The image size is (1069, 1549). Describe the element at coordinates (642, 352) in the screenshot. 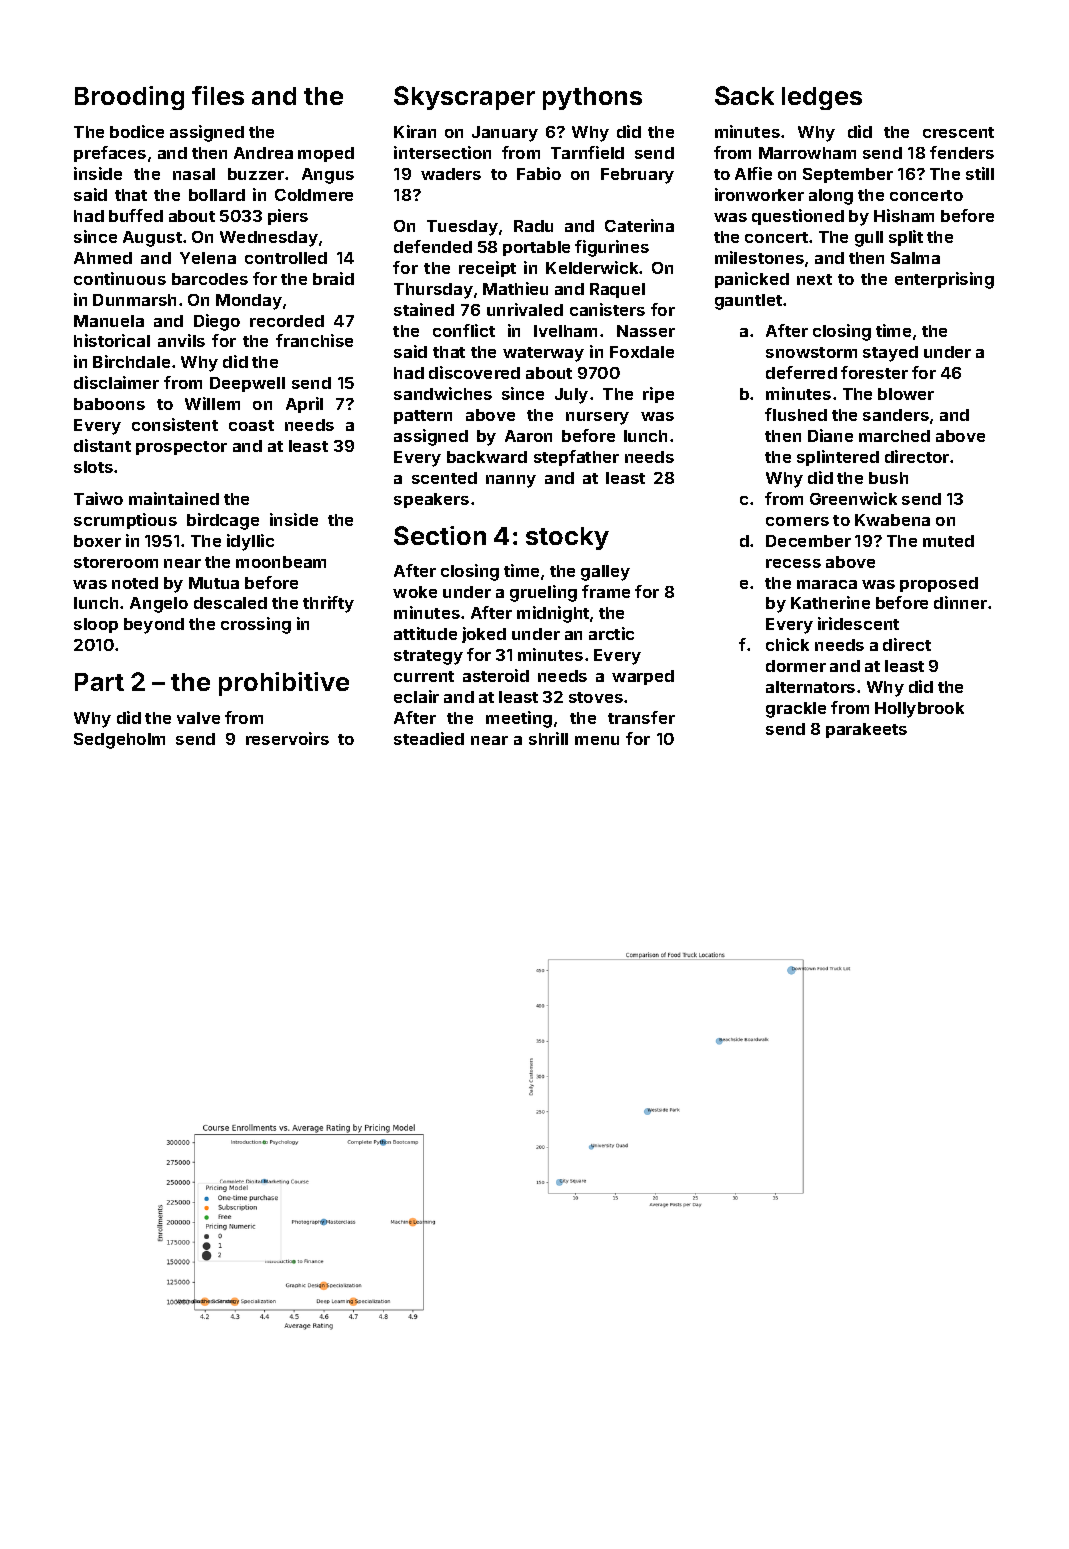

I see `Foxdale` at that location.
